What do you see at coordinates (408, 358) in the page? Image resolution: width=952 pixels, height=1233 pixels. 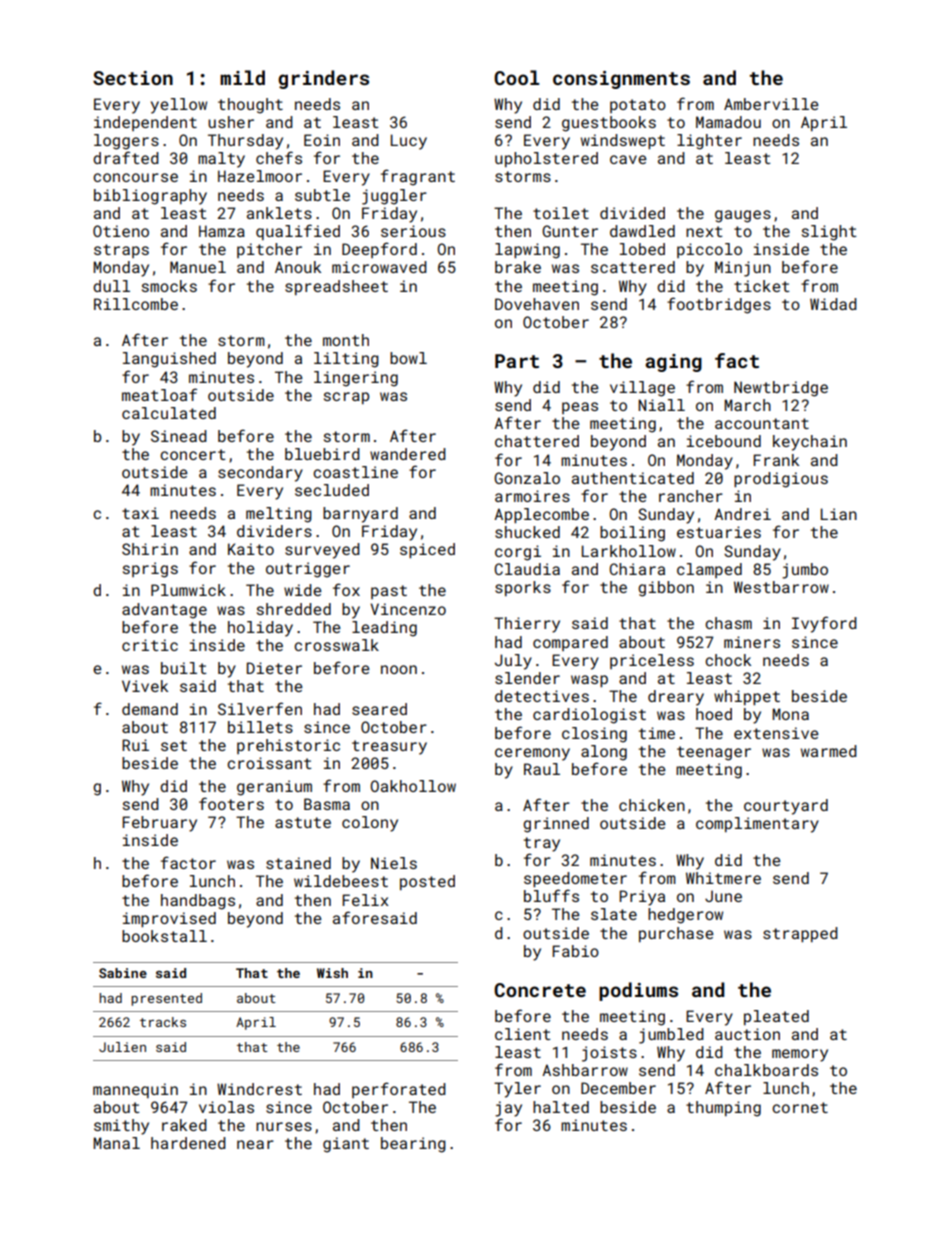 I see `bowl` at bounding box center [408, 358].
